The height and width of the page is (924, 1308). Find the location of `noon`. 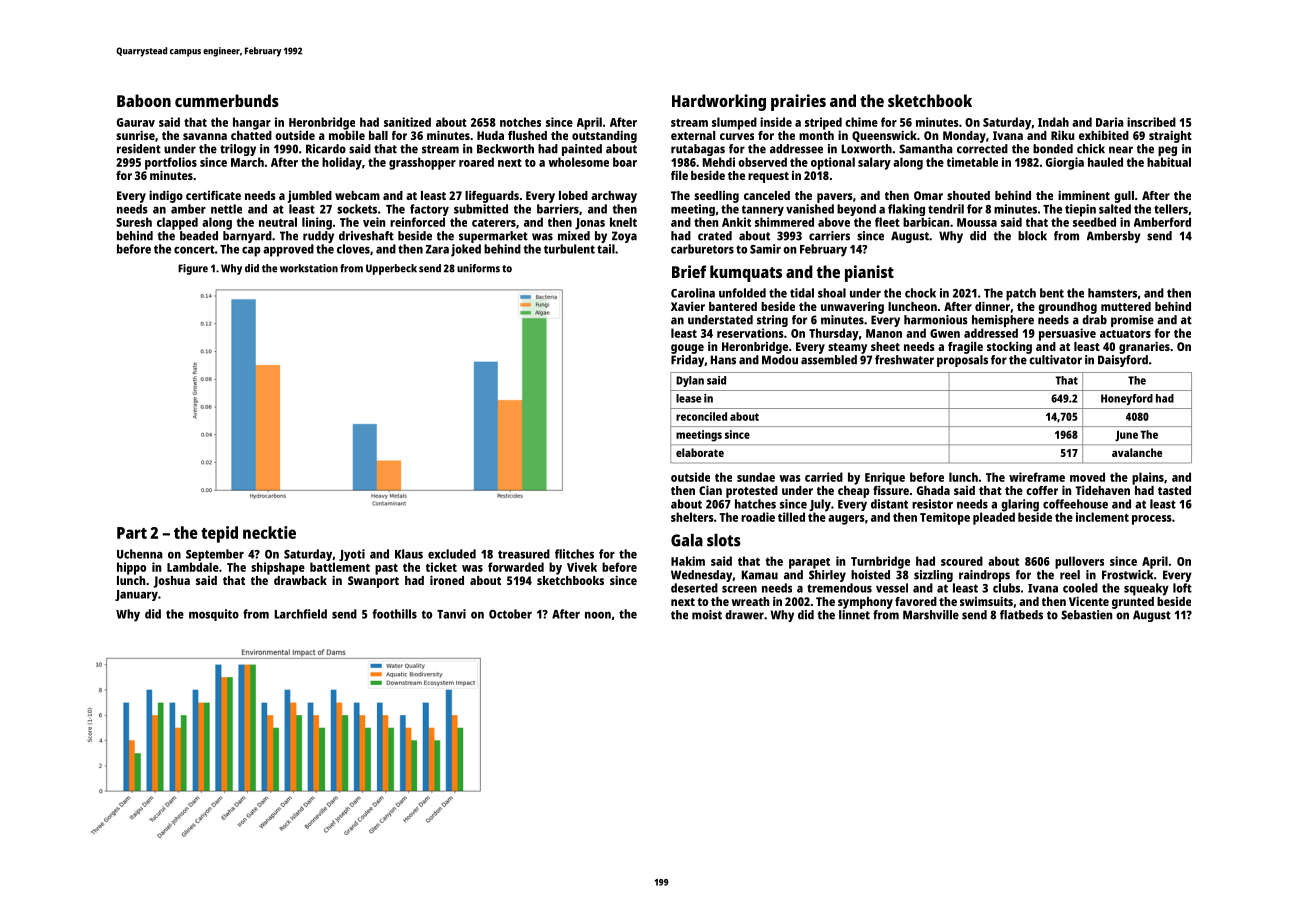

noon is located at coordinates (598, 615).
